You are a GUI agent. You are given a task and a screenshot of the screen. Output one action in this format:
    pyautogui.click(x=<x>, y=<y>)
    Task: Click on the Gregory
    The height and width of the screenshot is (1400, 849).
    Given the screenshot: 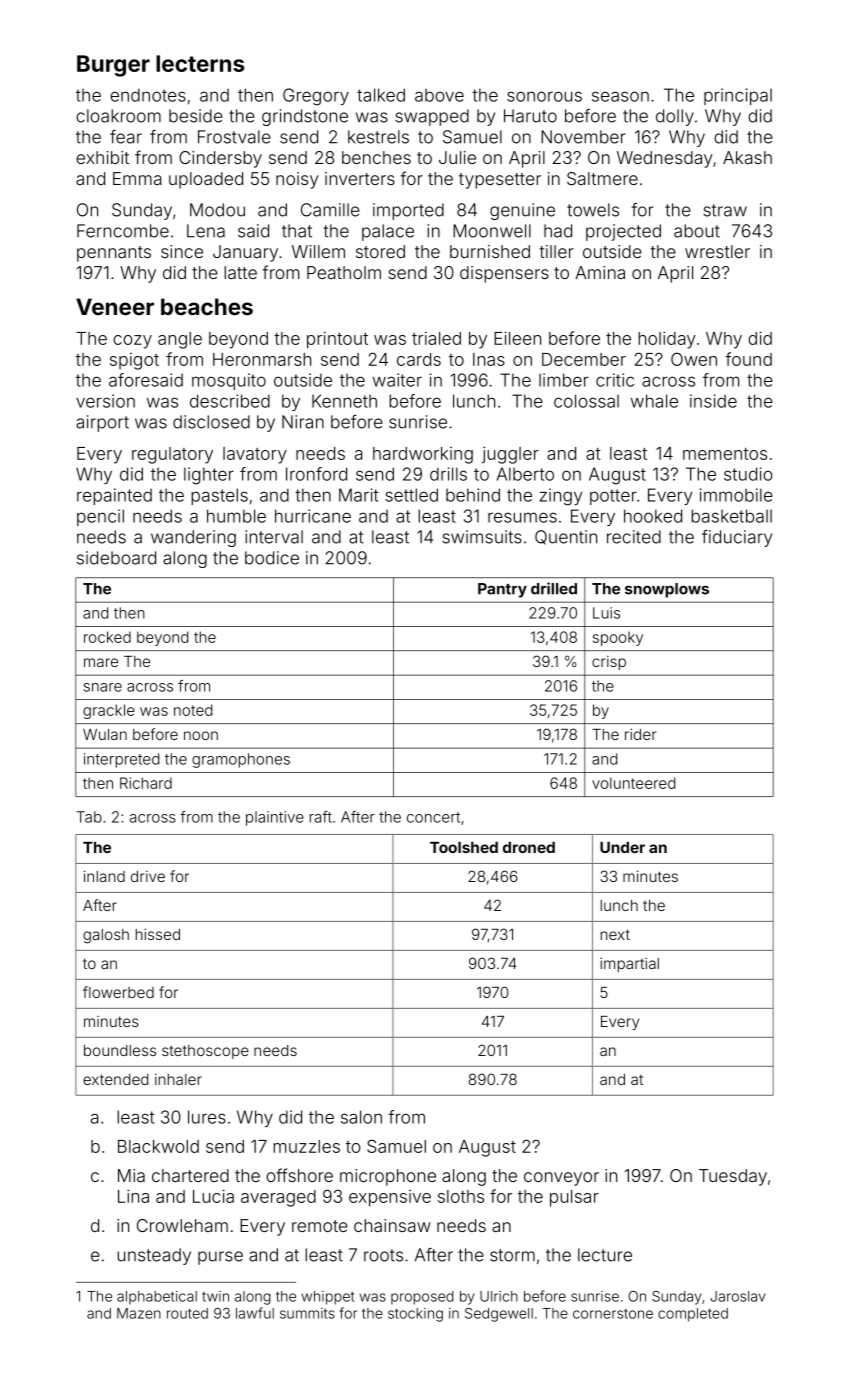 What is the action you would take?
    pyautogui.click(x=316, y=97)
